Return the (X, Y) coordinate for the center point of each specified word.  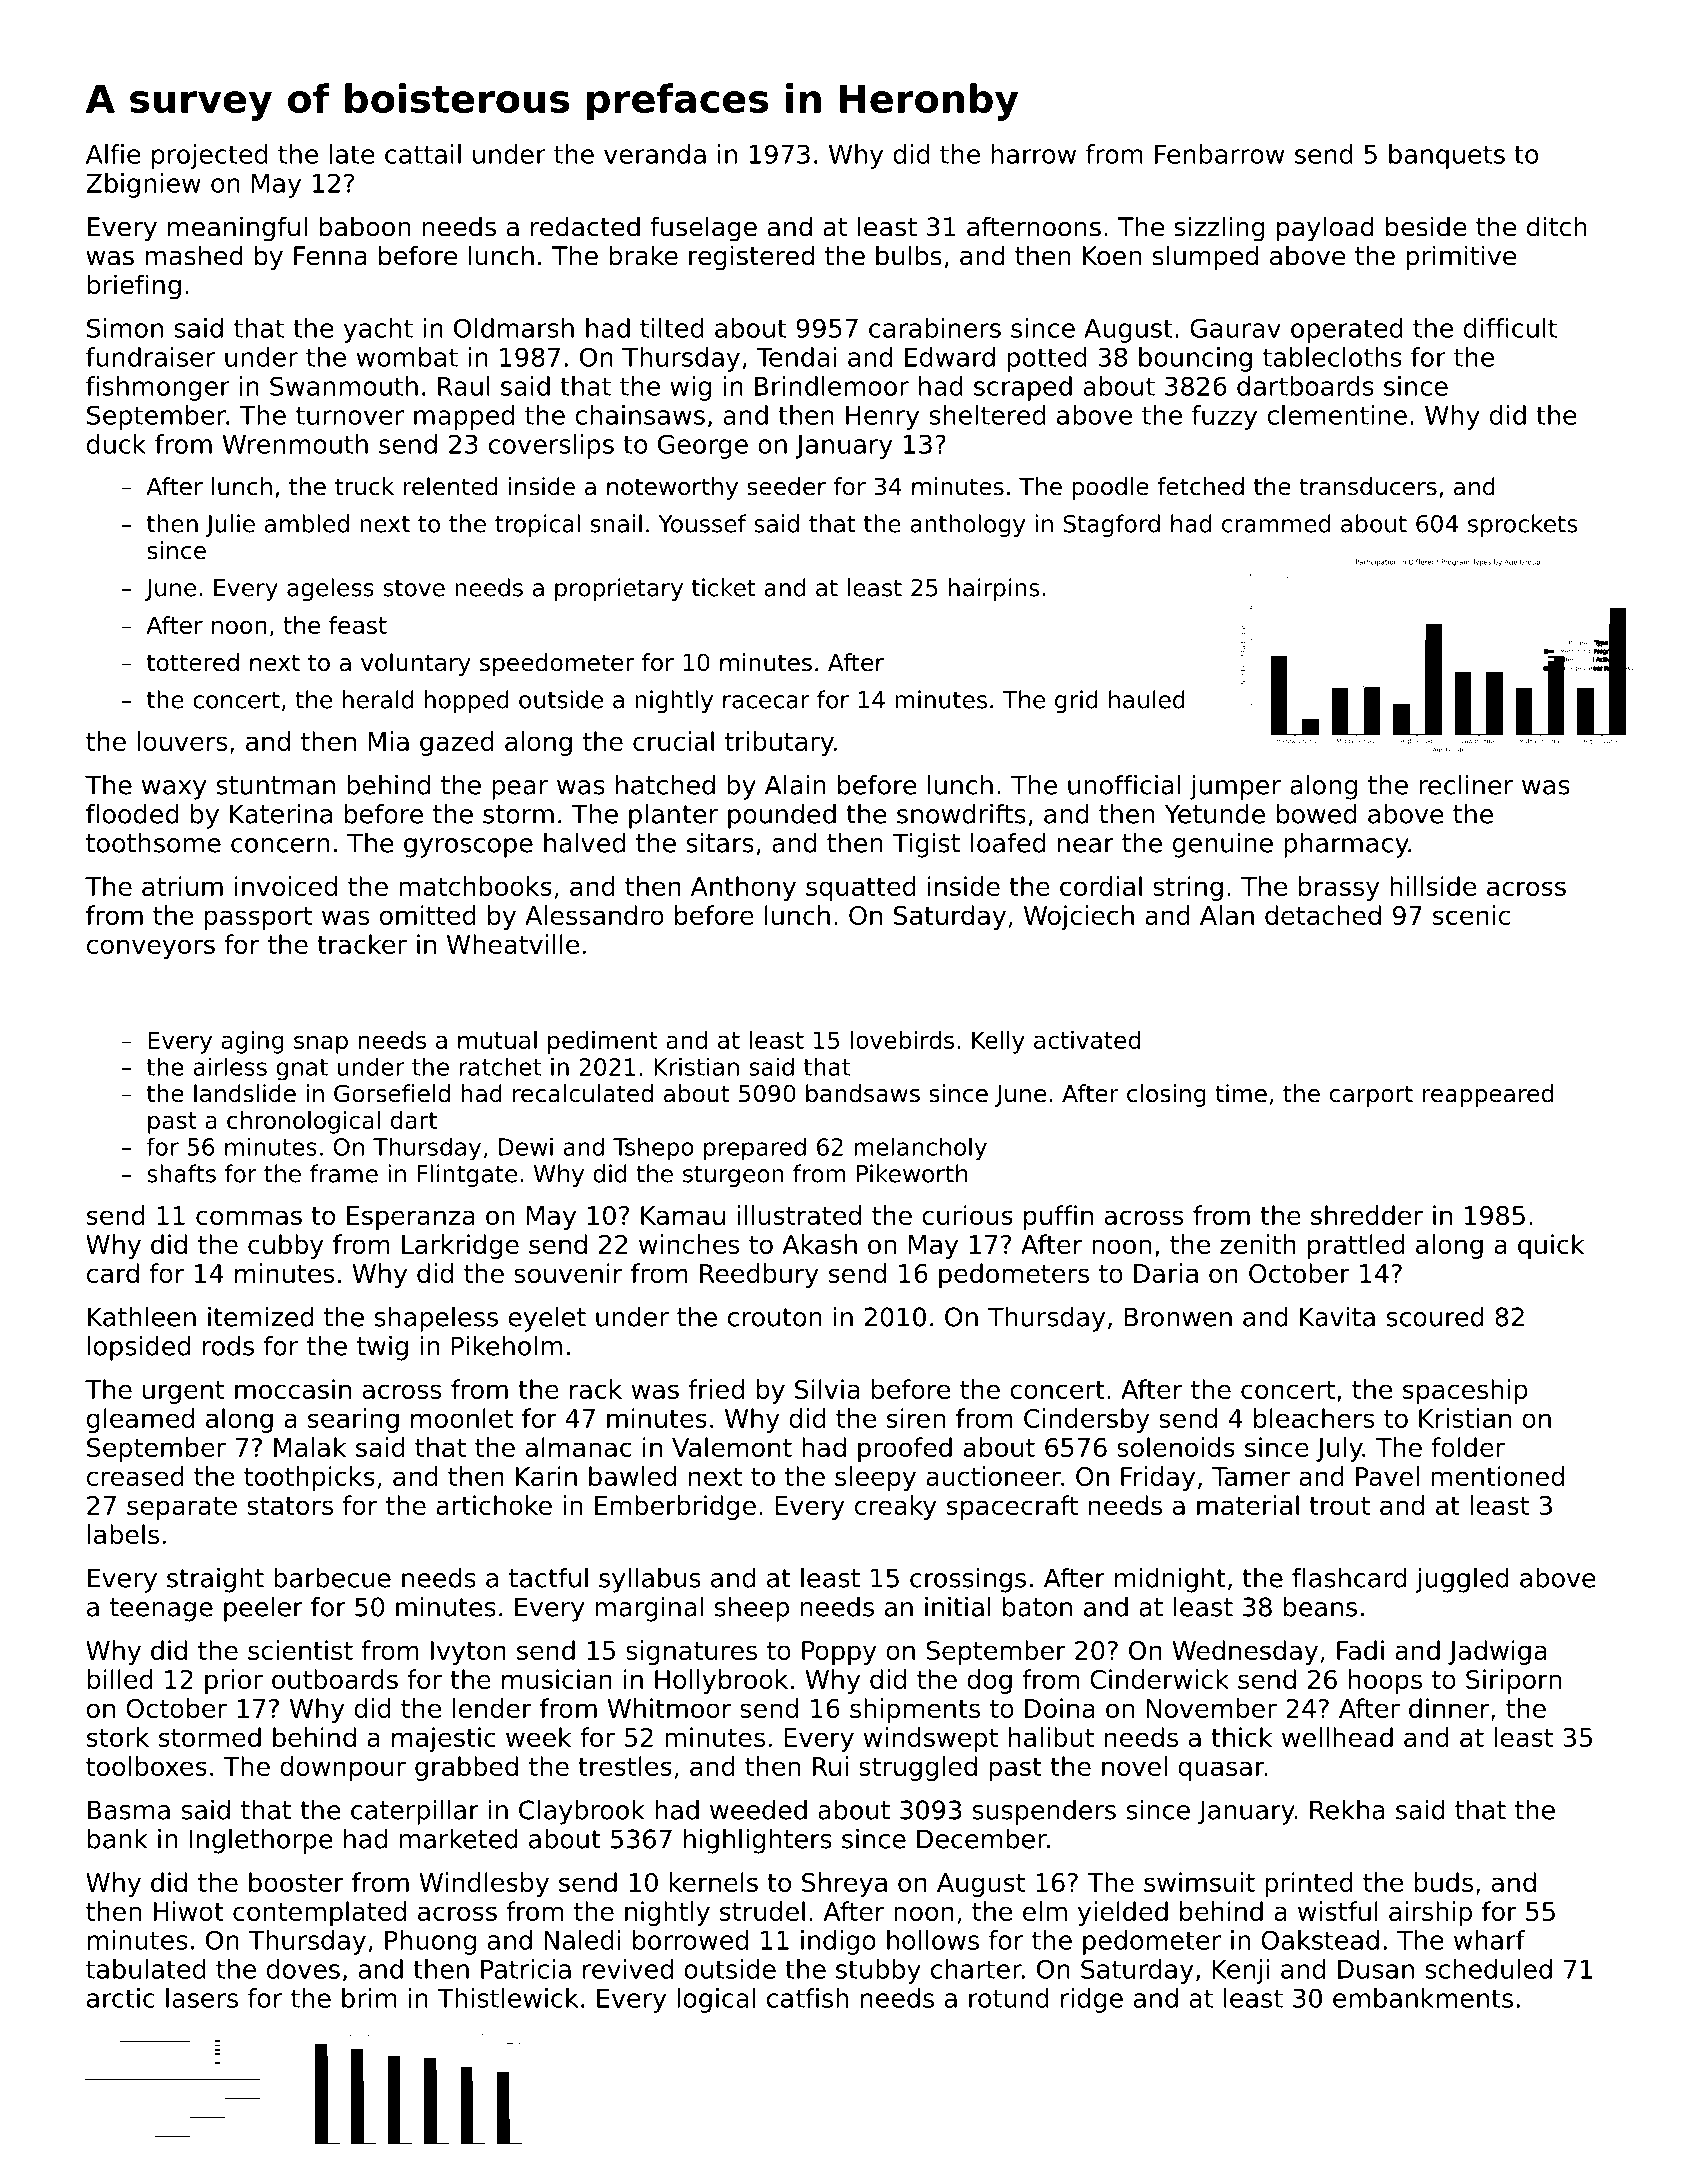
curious (967, 1215)
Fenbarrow (1219, 154)
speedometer (557, 664)
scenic (1471, 915)
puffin (1058, 1217)
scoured (1435, 1317)
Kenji (1240, 1971)
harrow (1033, 154)
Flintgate (467, 1175)
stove (414, 588)
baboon (364, 226)
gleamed (140, 1420)
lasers (202, 1998)
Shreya (844, 1884)
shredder (1367, 1215)
